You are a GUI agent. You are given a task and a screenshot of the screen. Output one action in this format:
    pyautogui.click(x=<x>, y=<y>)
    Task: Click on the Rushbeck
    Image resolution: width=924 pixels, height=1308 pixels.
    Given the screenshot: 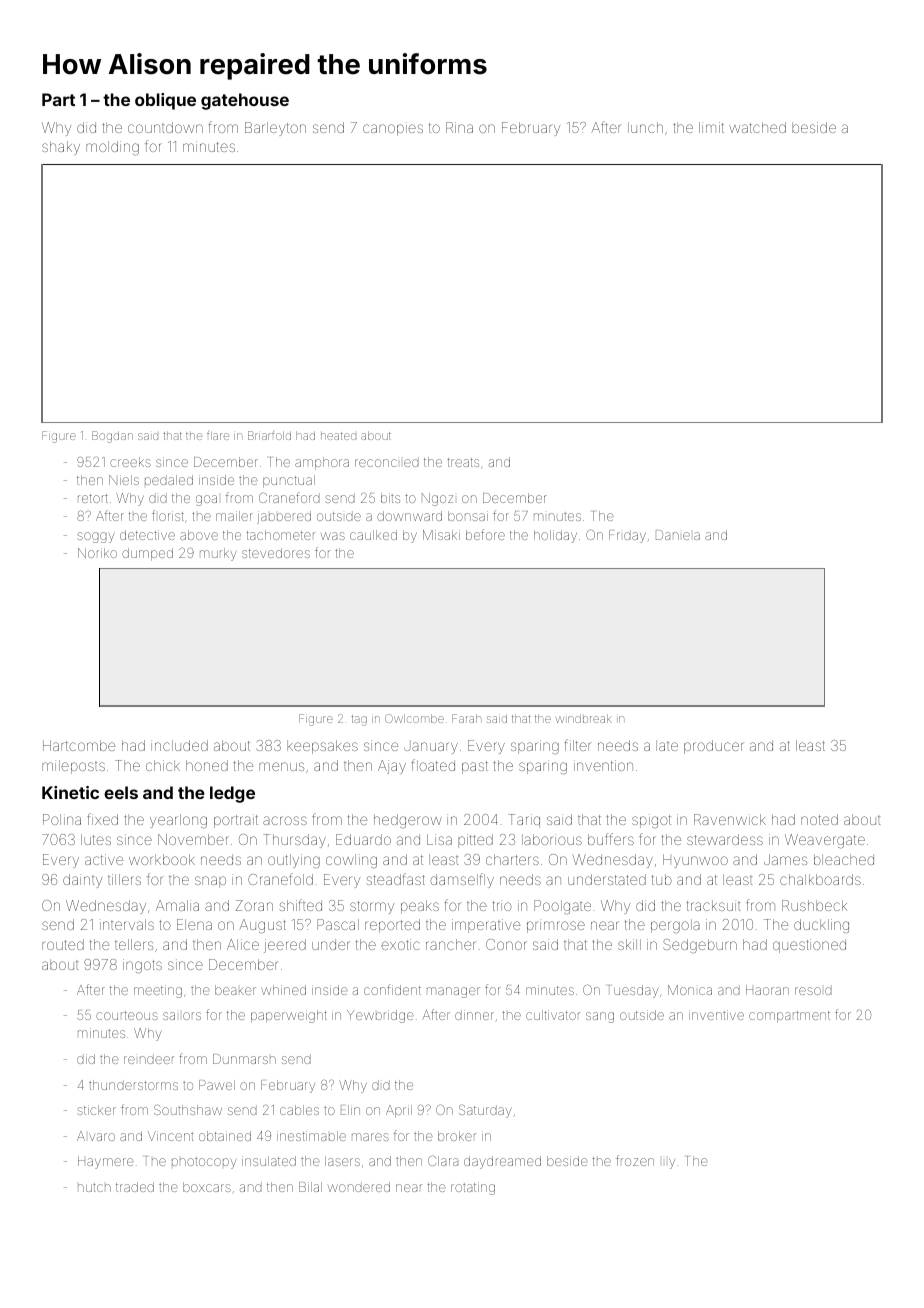 What is the action you would take?
    pyautogui.click(x=814, y=905)
